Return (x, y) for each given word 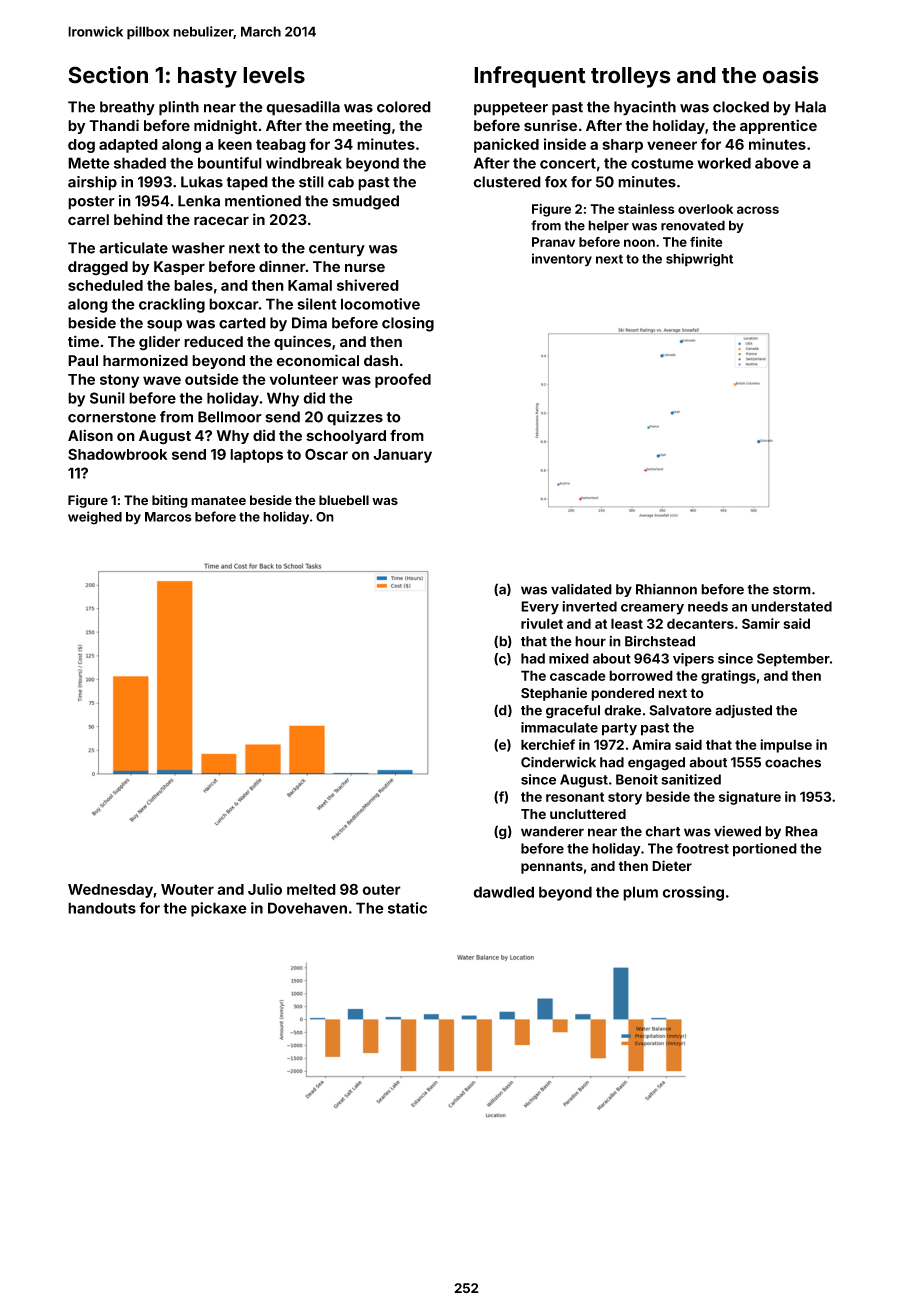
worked (724, 163)
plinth (179, 108)
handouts (102, 908)
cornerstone (112, 417)
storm (792, 590)
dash (381, 361)
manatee (218, 501)
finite (706, 242)
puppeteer (511, 109)
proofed (403, 380)
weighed (95, 518)
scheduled (105, 285)
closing (408, 324)
